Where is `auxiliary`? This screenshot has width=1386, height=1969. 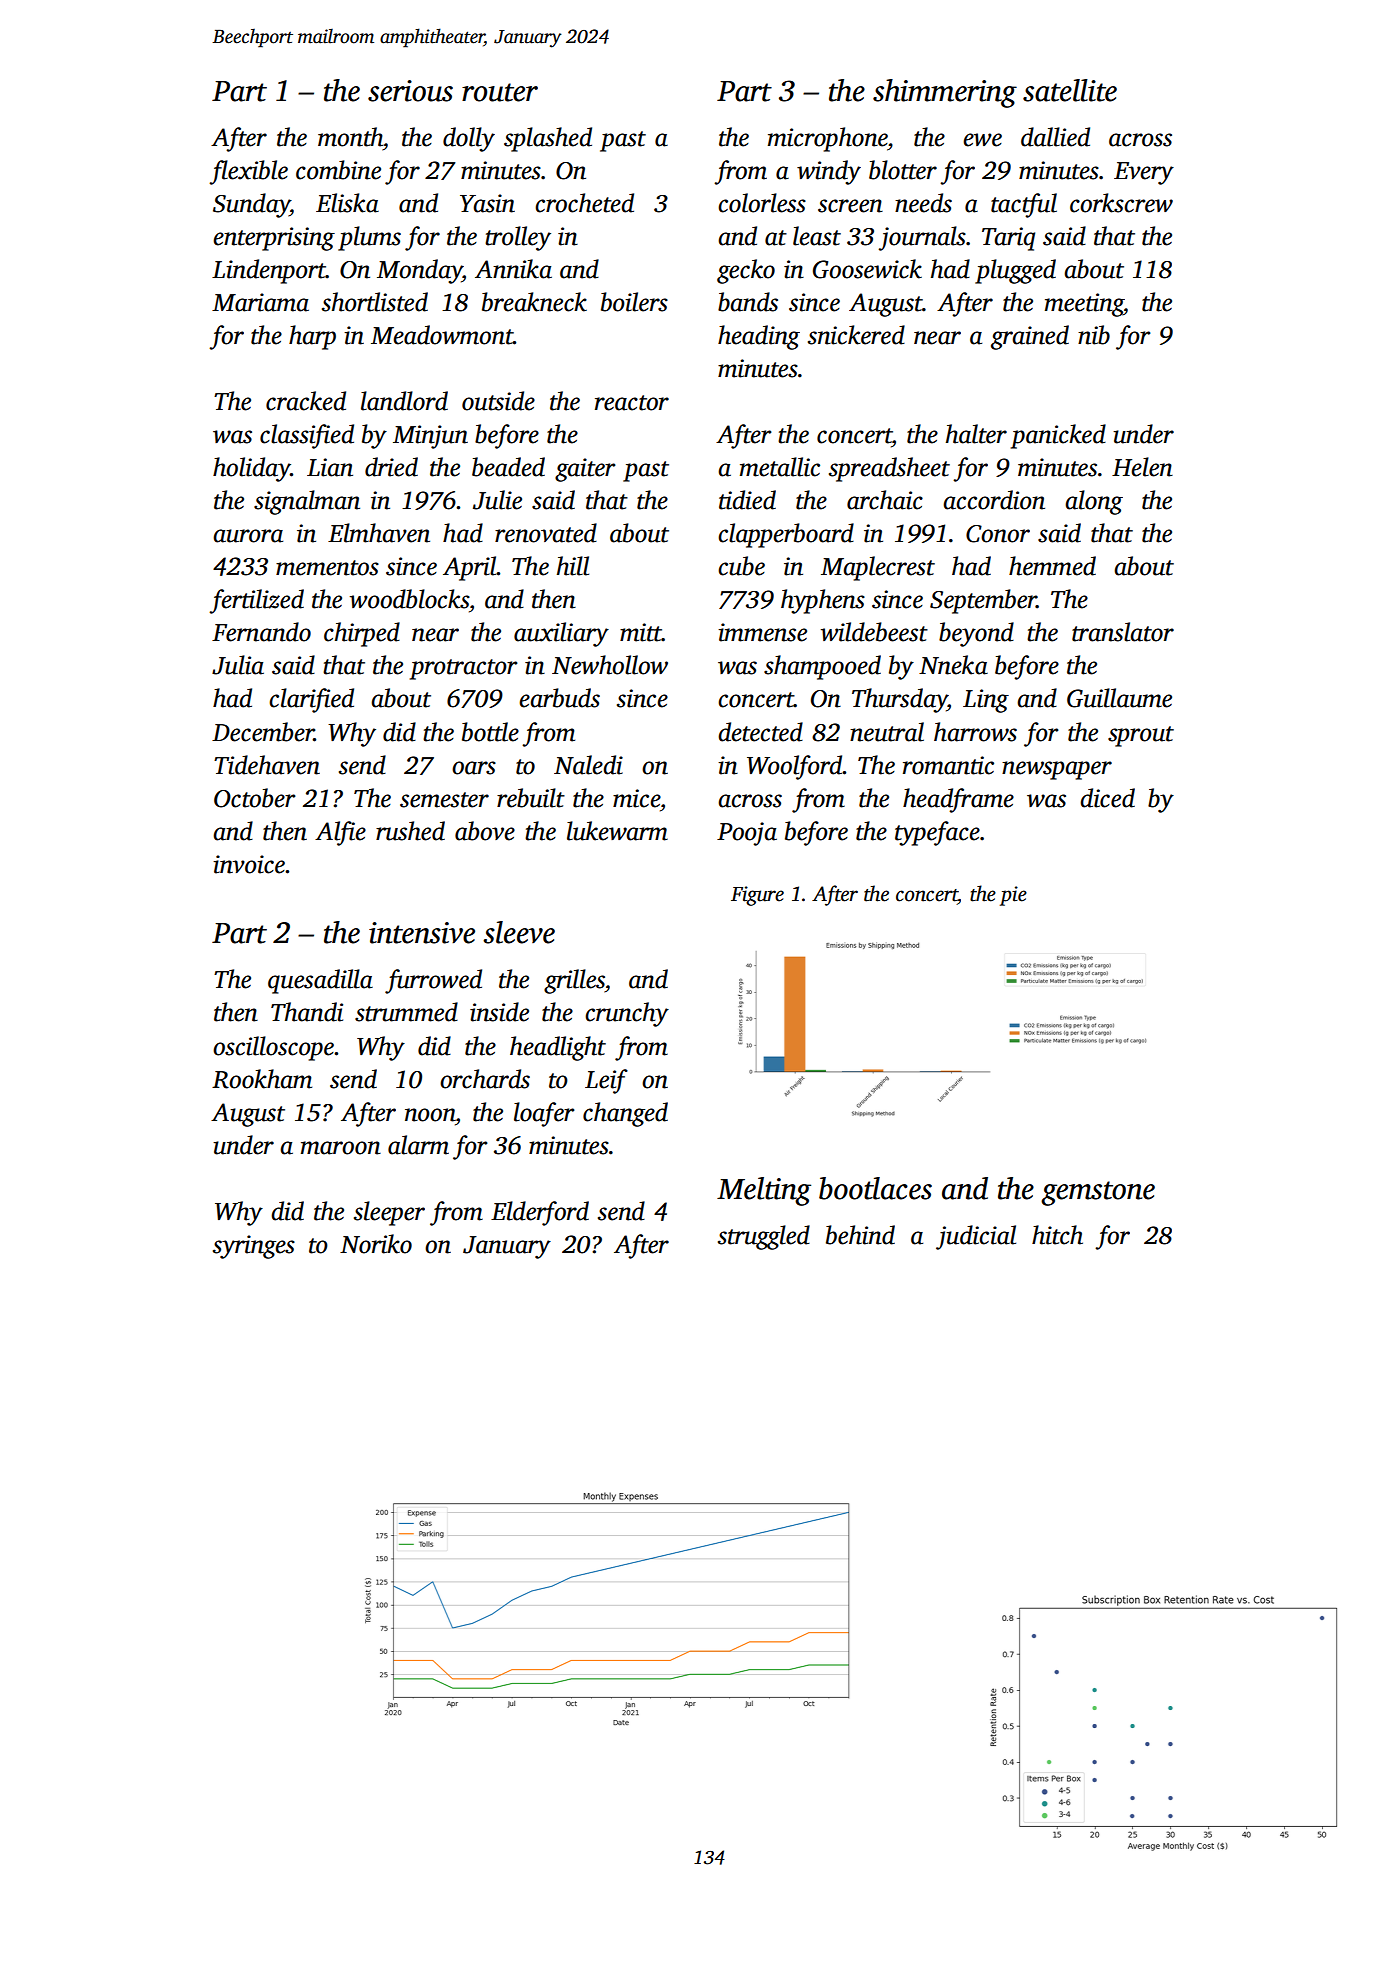 auxiliary is located at coordinates (561, 634).
